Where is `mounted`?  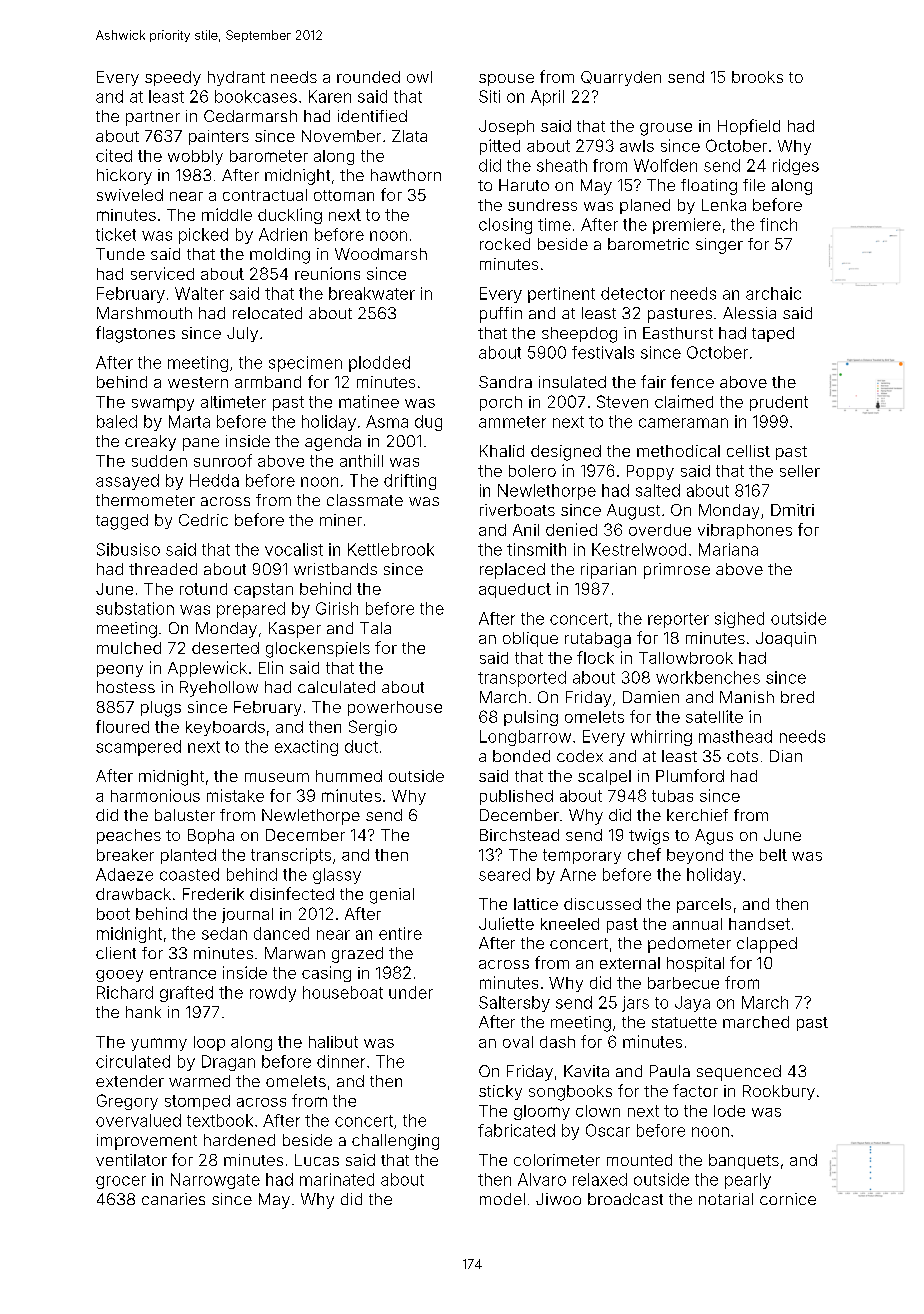
mounted is located at coordinates (639, 1160).
